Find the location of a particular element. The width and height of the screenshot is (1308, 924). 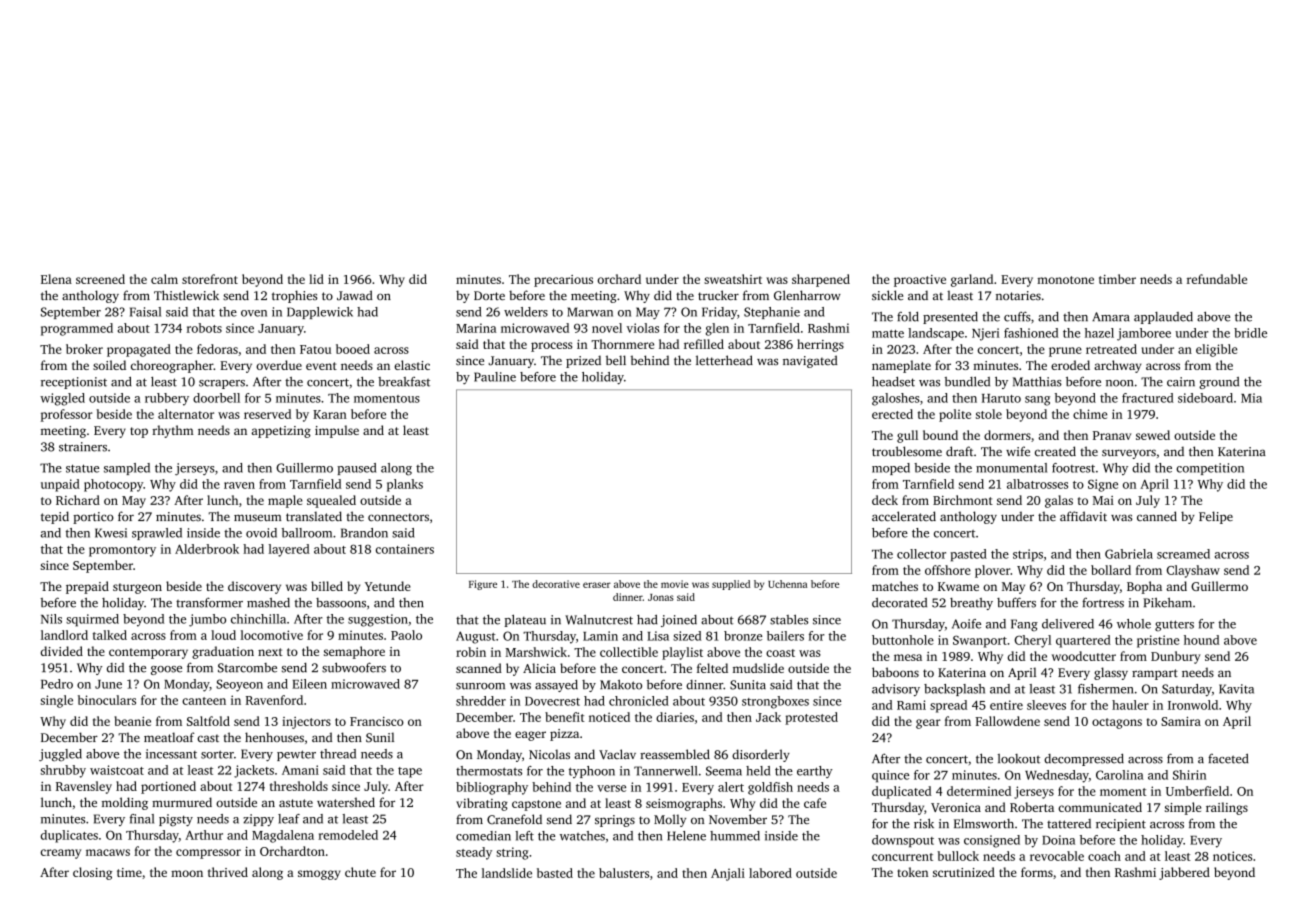

propagated is located at coordinates (139, 350).
